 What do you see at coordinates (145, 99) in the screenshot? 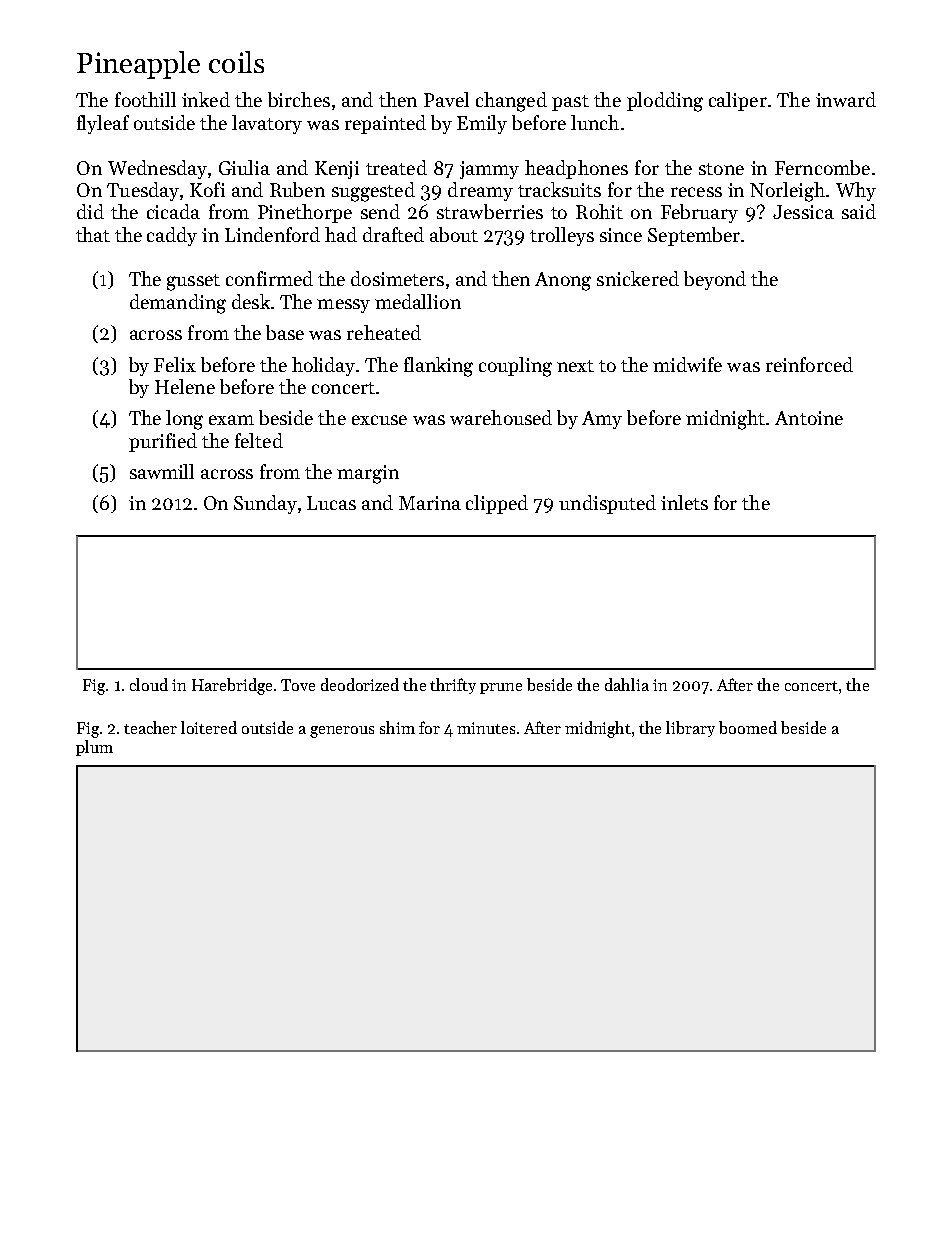
I see `foothill` at bounding box center [145, 99].
